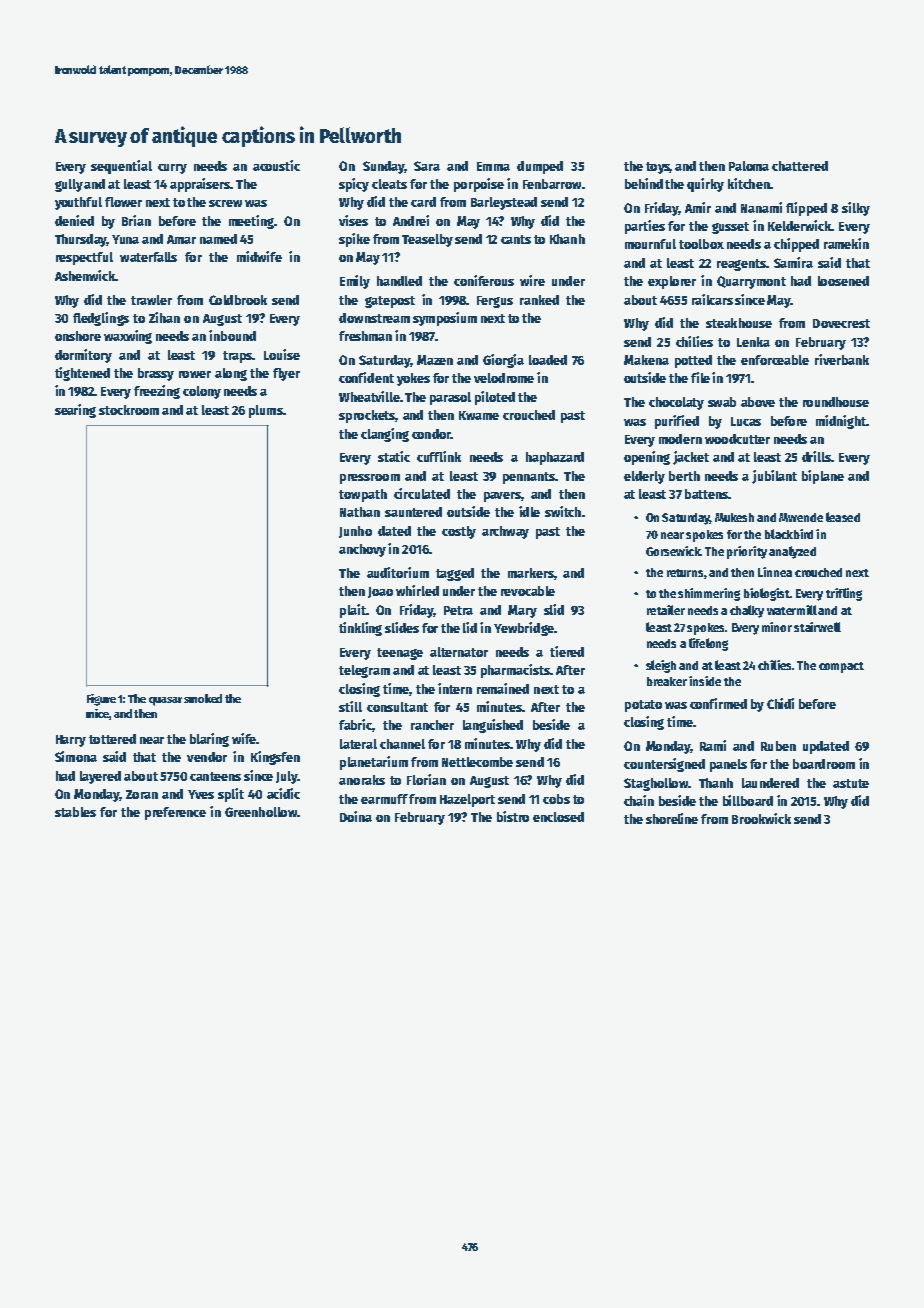  What do you see at coordinates (172, 169) in the image?
I see `curry` at bounding box center [172, 169].
